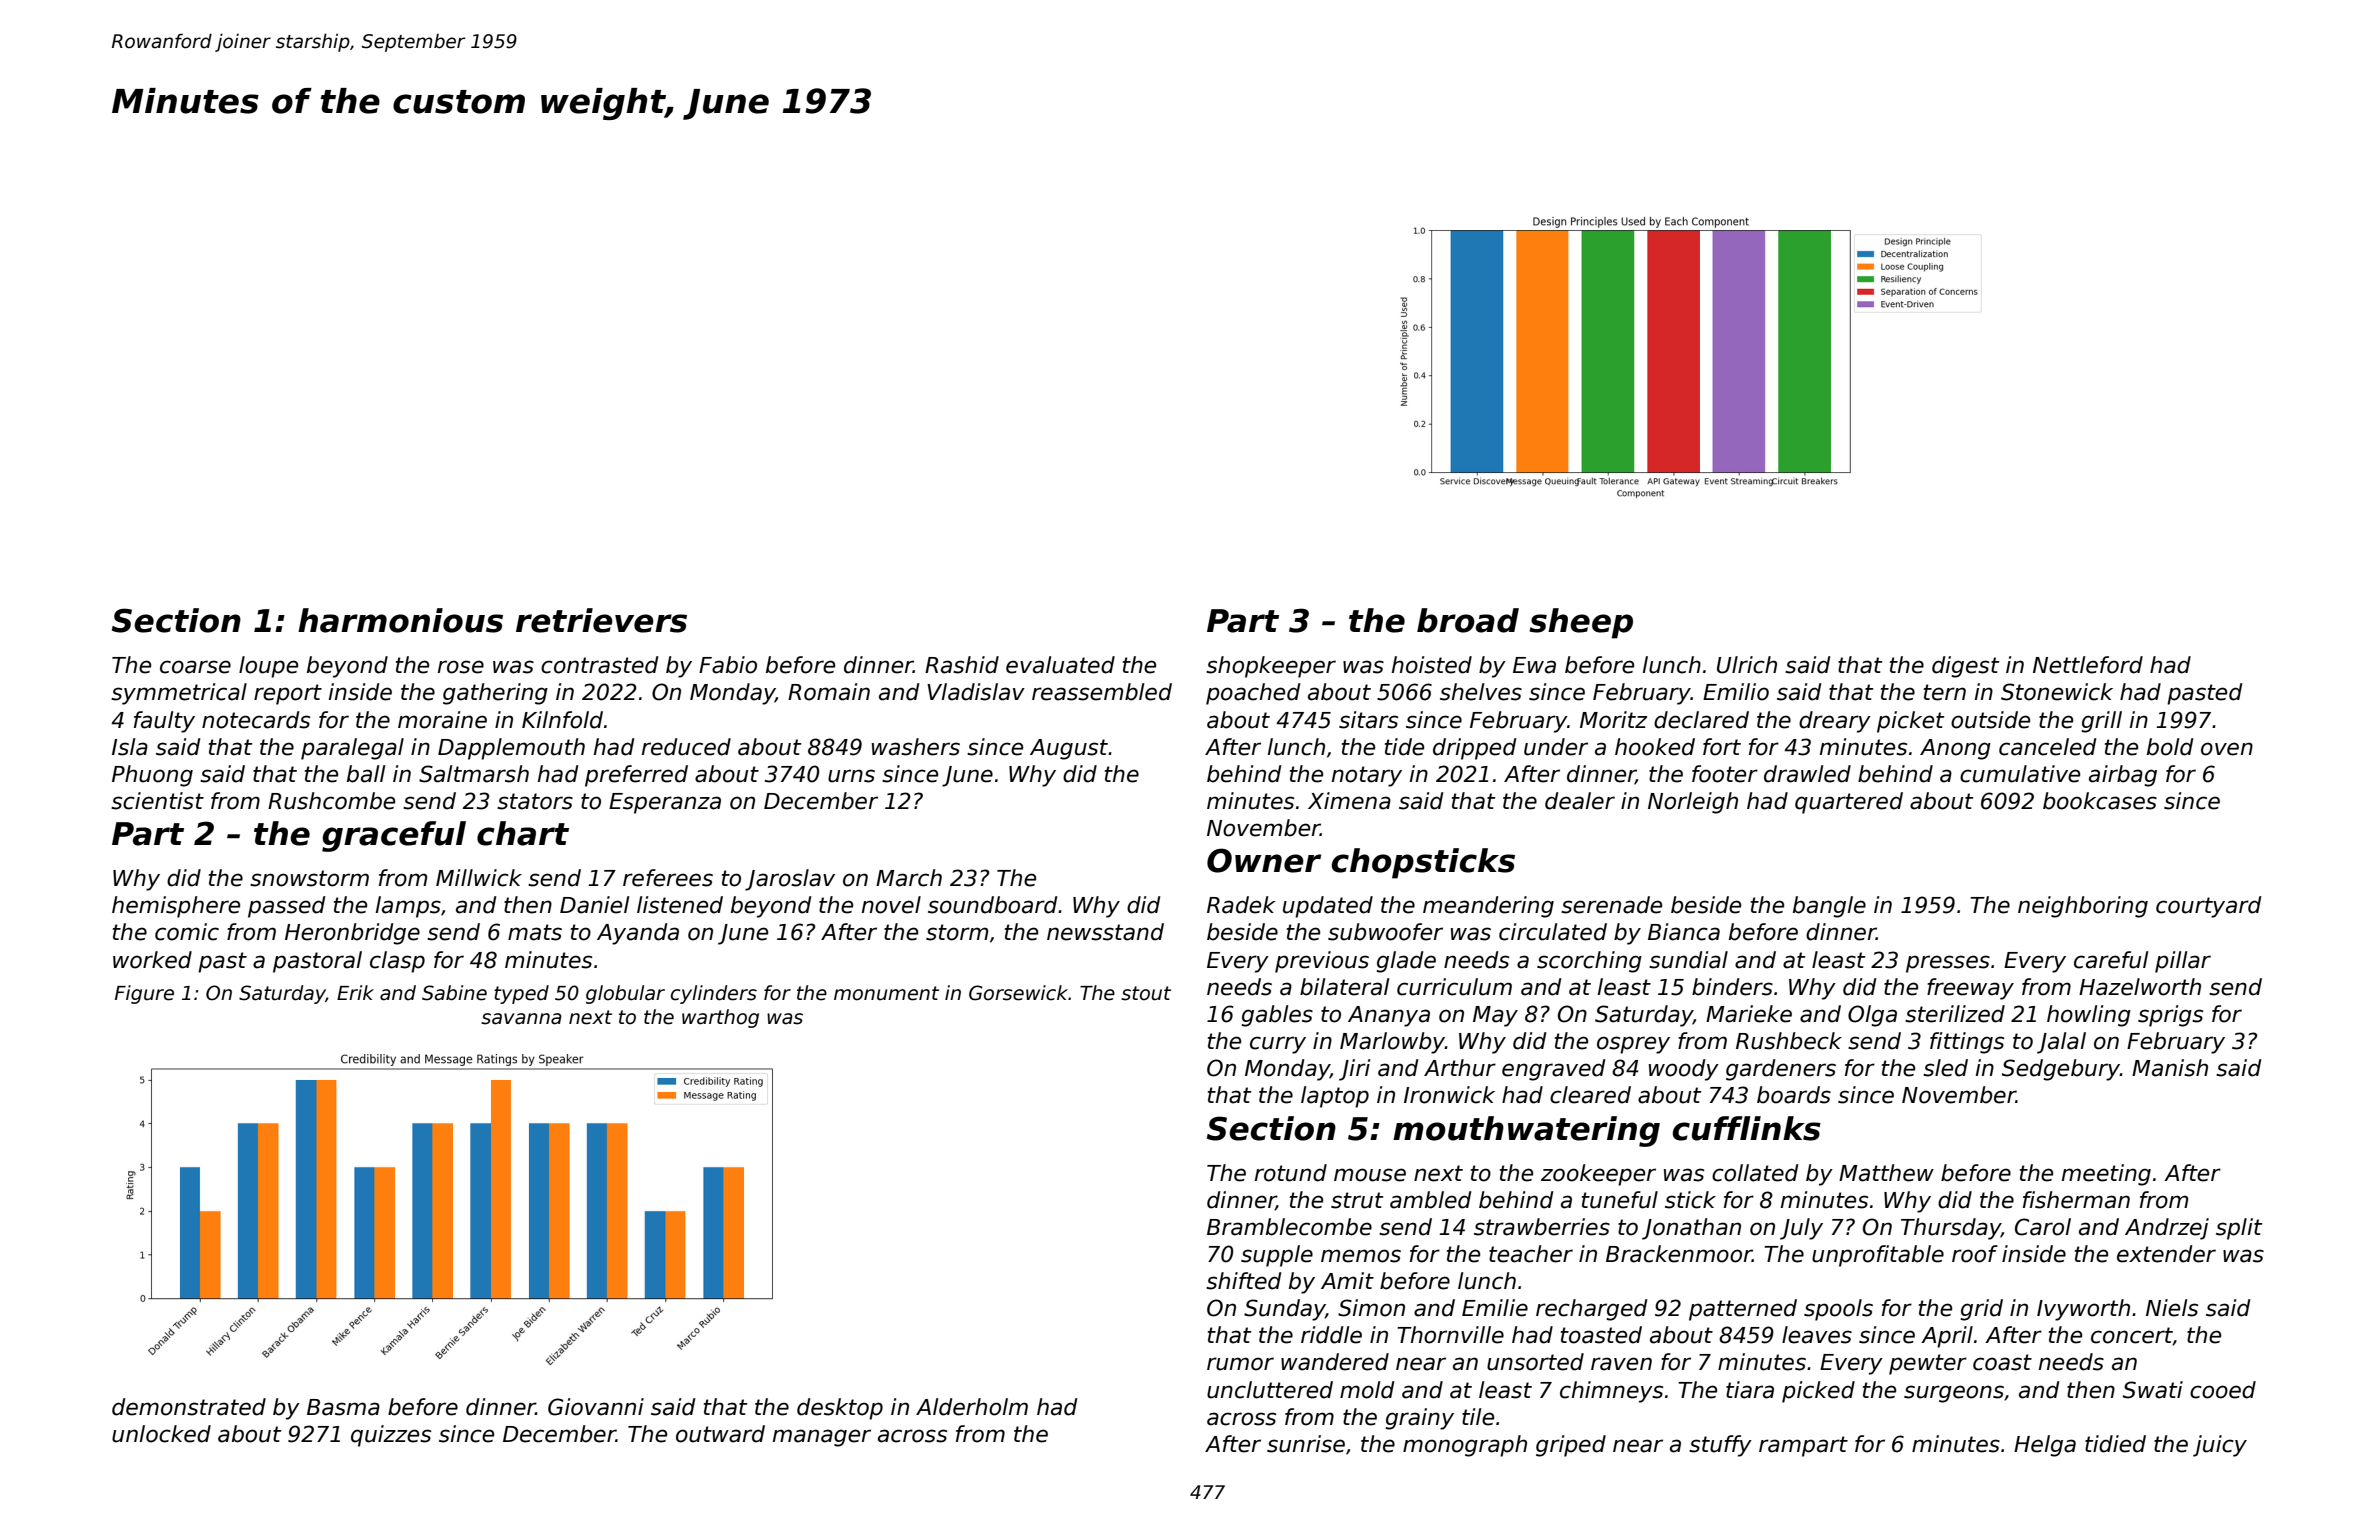 The image size is (2380, 1540). Describe the element at coordinates (400, 620) in the screenshot. I see `harmonious` at that location.
